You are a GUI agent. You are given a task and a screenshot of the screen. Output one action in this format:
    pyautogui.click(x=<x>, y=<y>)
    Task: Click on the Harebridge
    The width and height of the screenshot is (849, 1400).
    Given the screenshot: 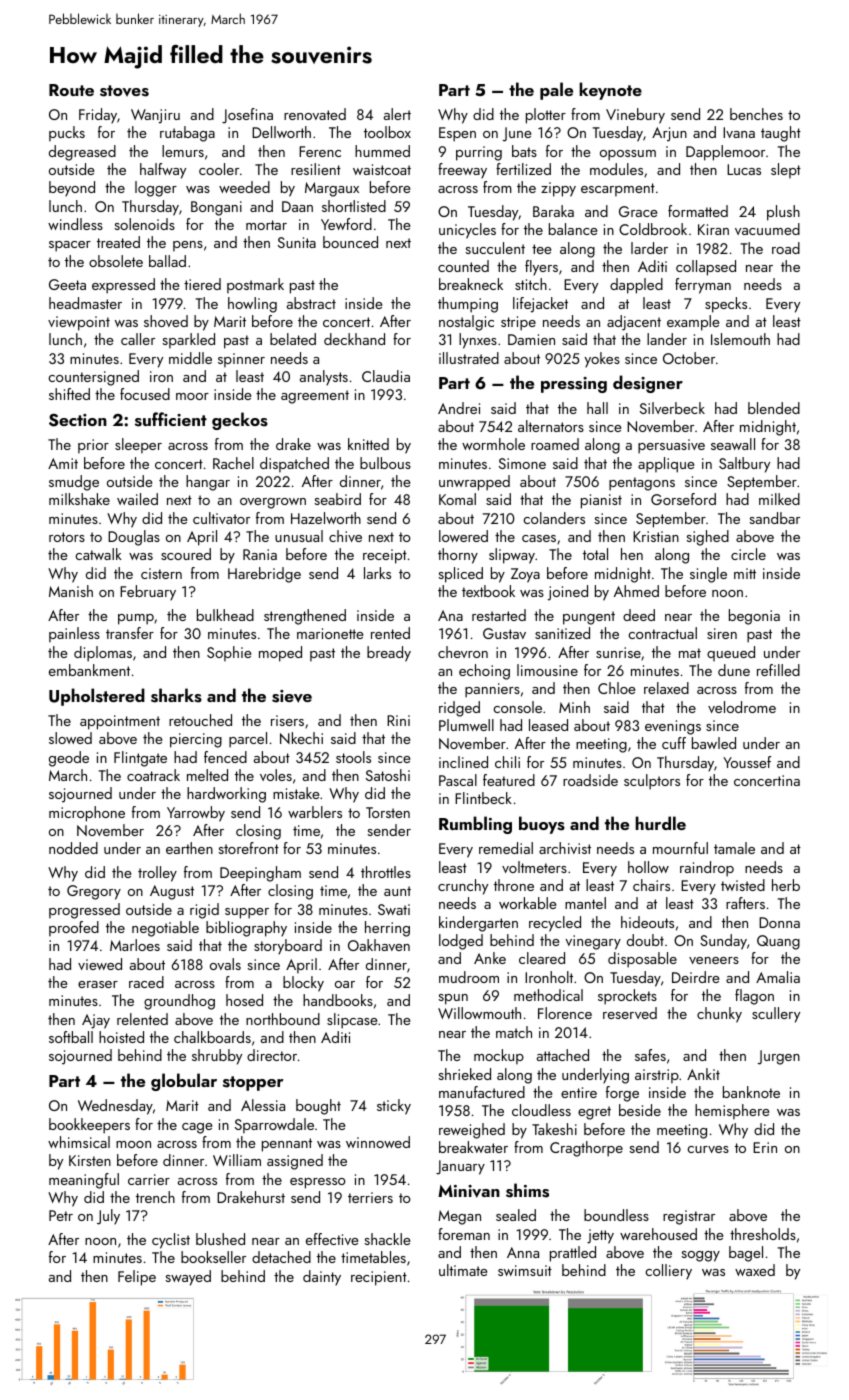 What is the action you would take?
    pyautogui.click(x=264, y=575)
